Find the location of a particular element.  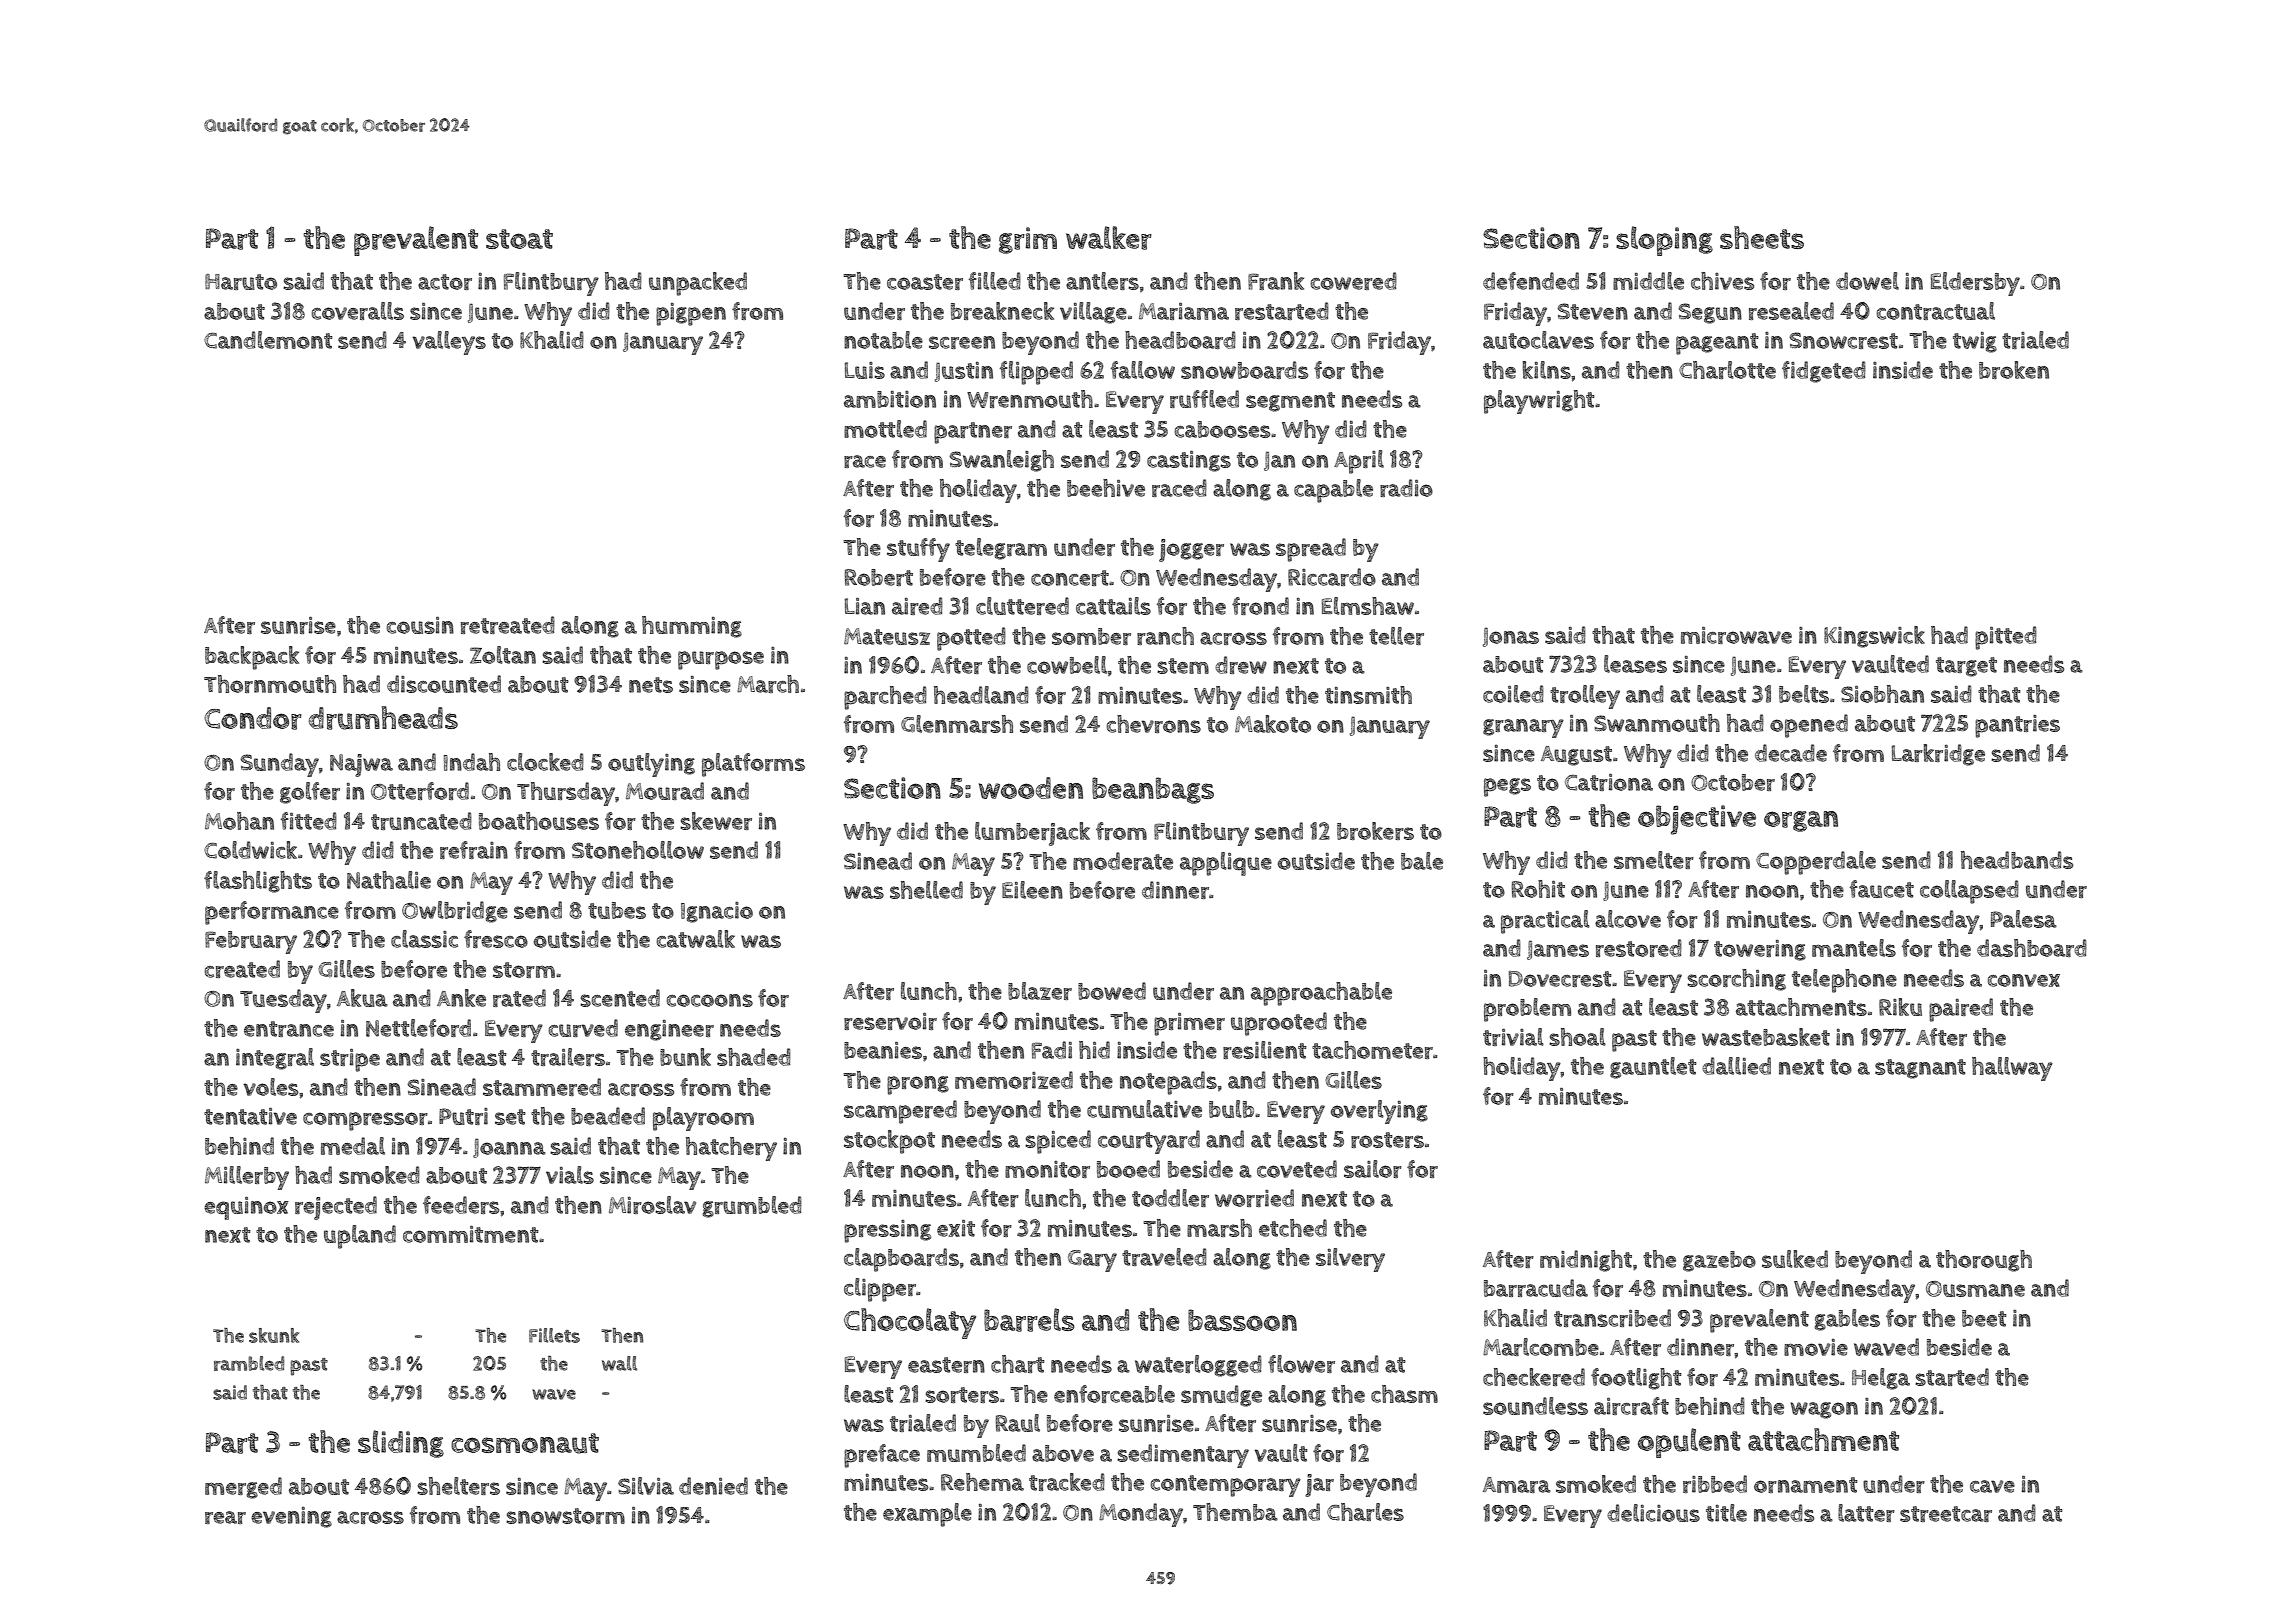

sheets is located at coordinates (1762, 237).
